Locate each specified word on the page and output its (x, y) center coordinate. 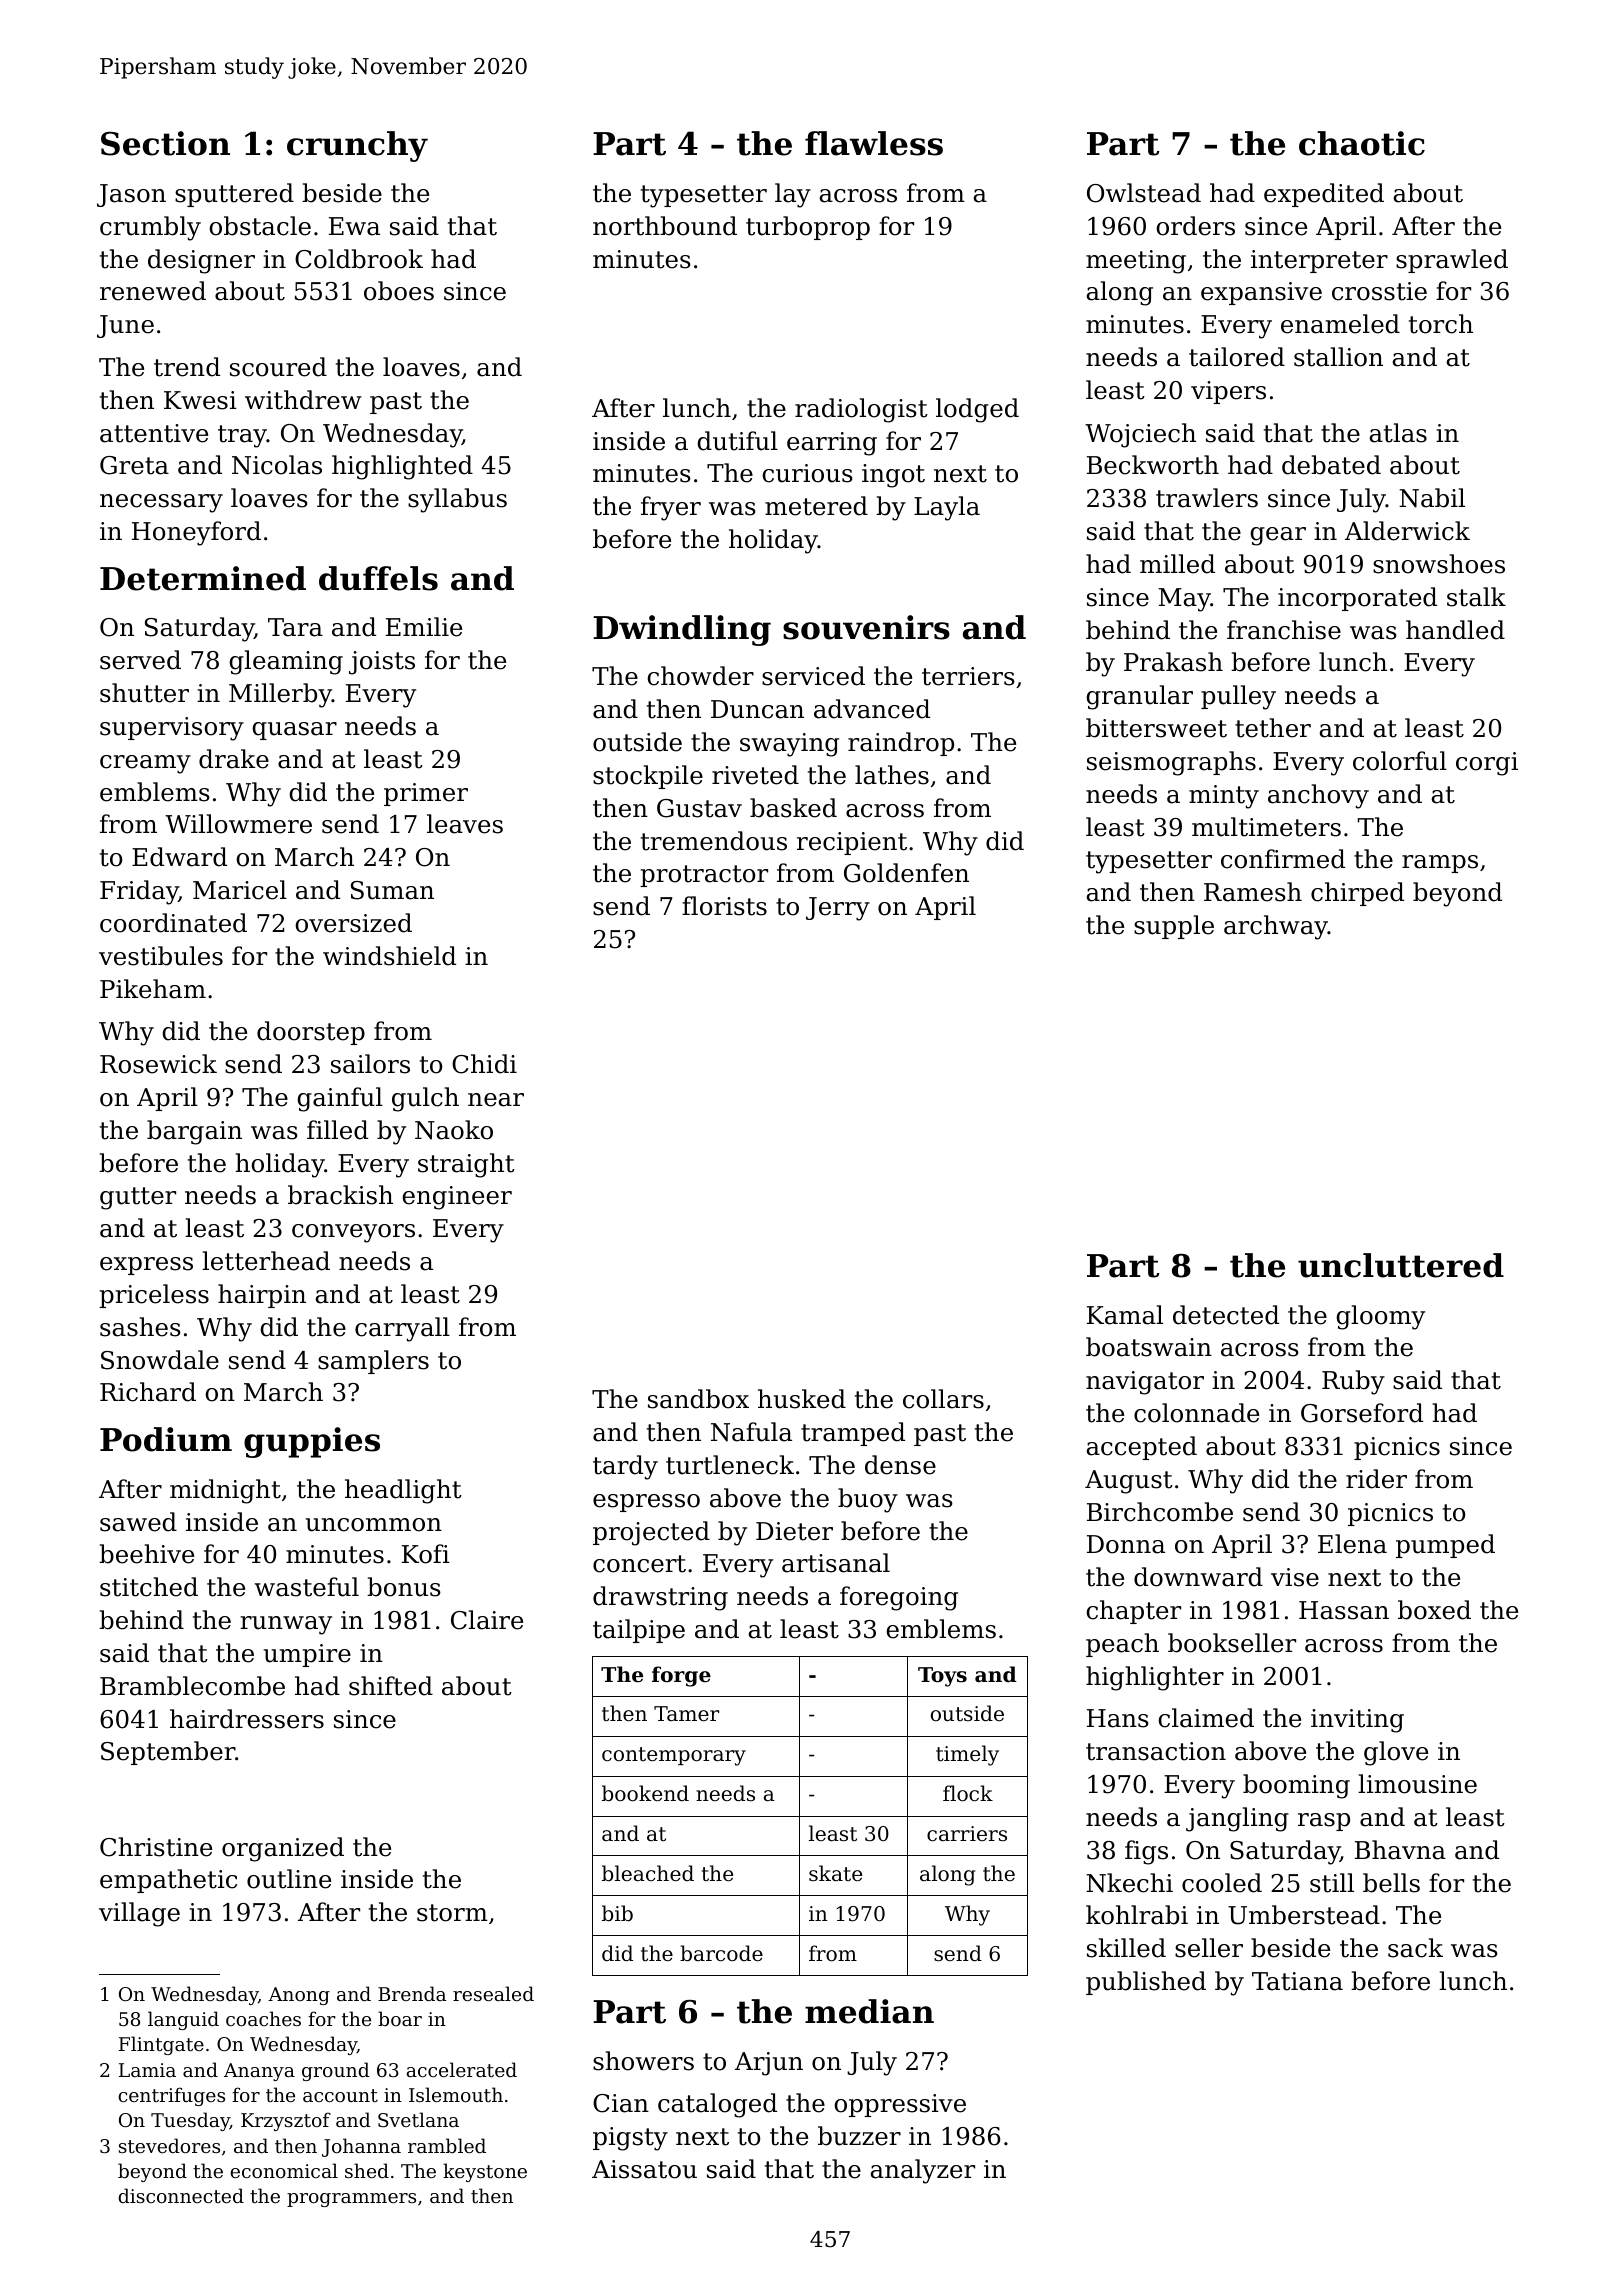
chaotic (1362, 143)
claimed (1206, 1718)
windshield (389, 956)
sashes (140, 1327)
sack (1415, 1948)
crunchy (357, 146)
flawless (874, 143)
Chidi (484, 1064)
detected (1226, 1315)
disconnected (181, 2195)
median (869, 2011)
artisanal (836, 1563)
